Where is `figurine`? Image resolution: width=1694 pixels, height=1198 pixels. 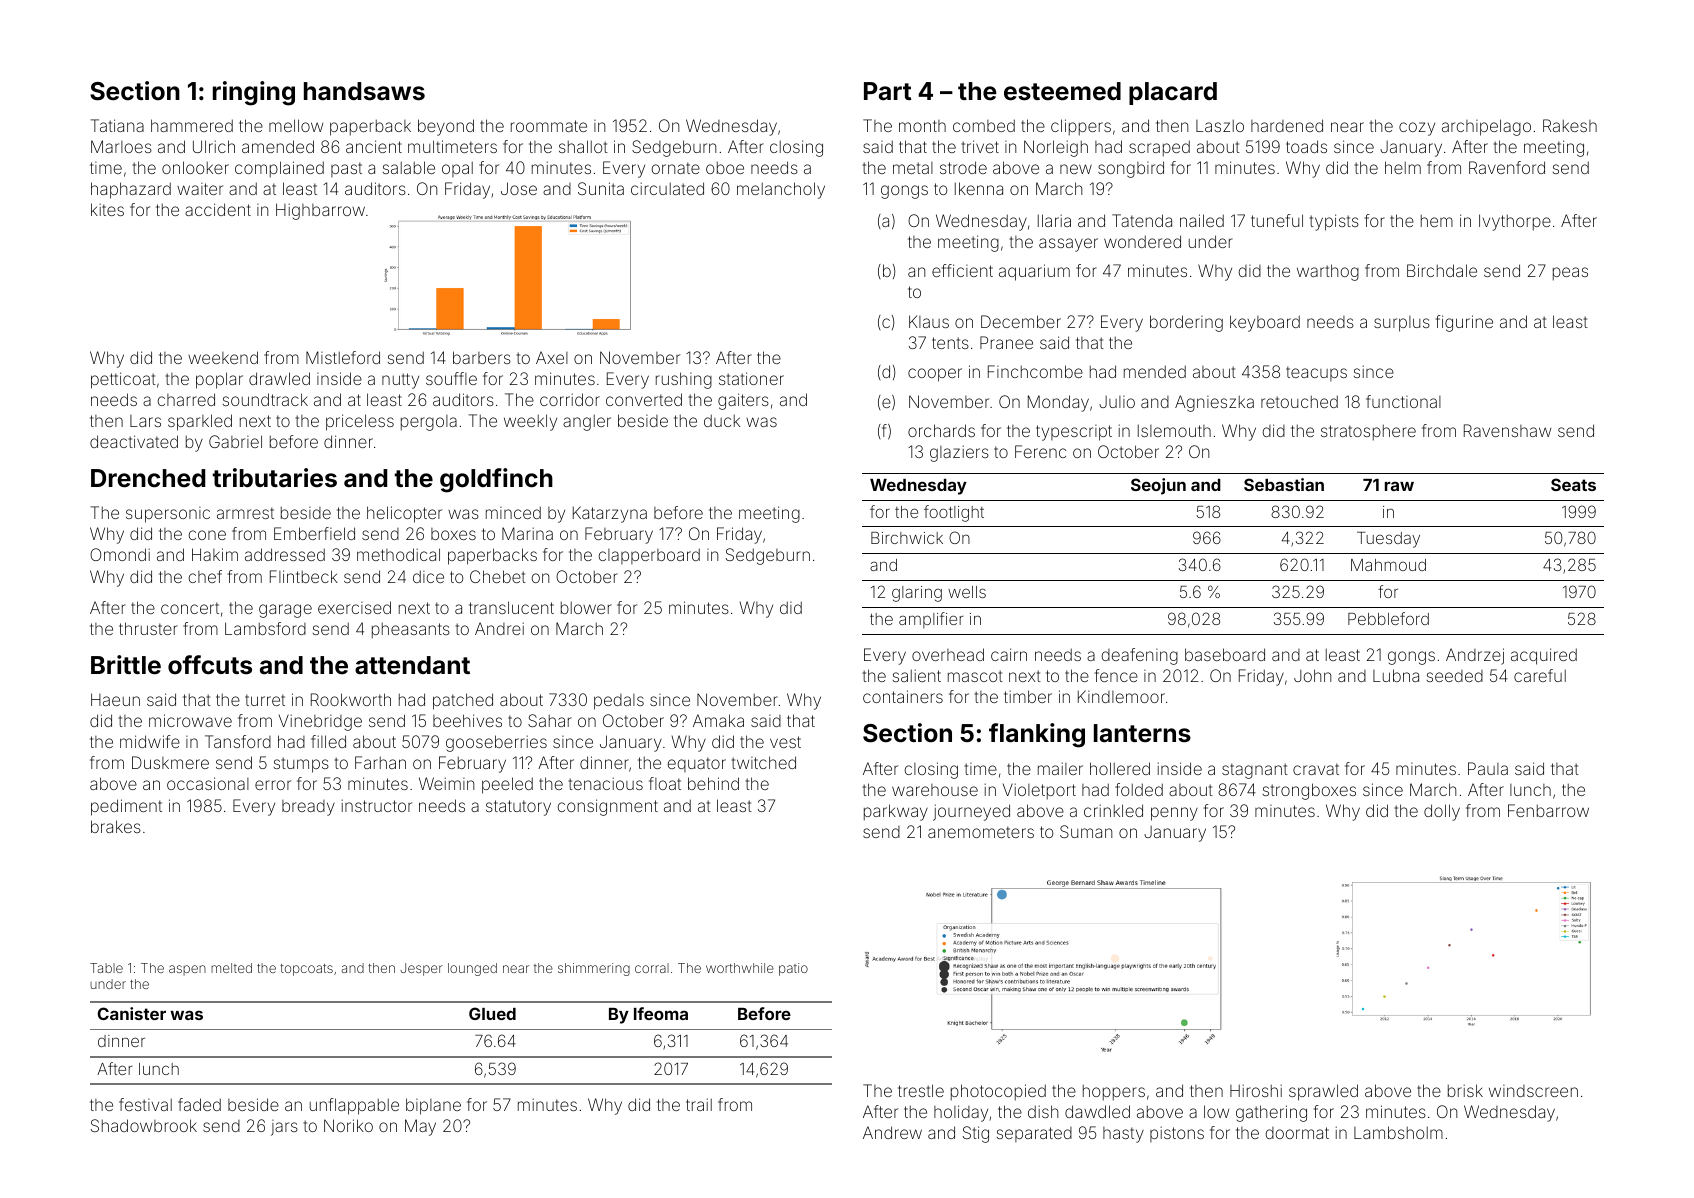 figurine is located at coordinates (1464, 323).
